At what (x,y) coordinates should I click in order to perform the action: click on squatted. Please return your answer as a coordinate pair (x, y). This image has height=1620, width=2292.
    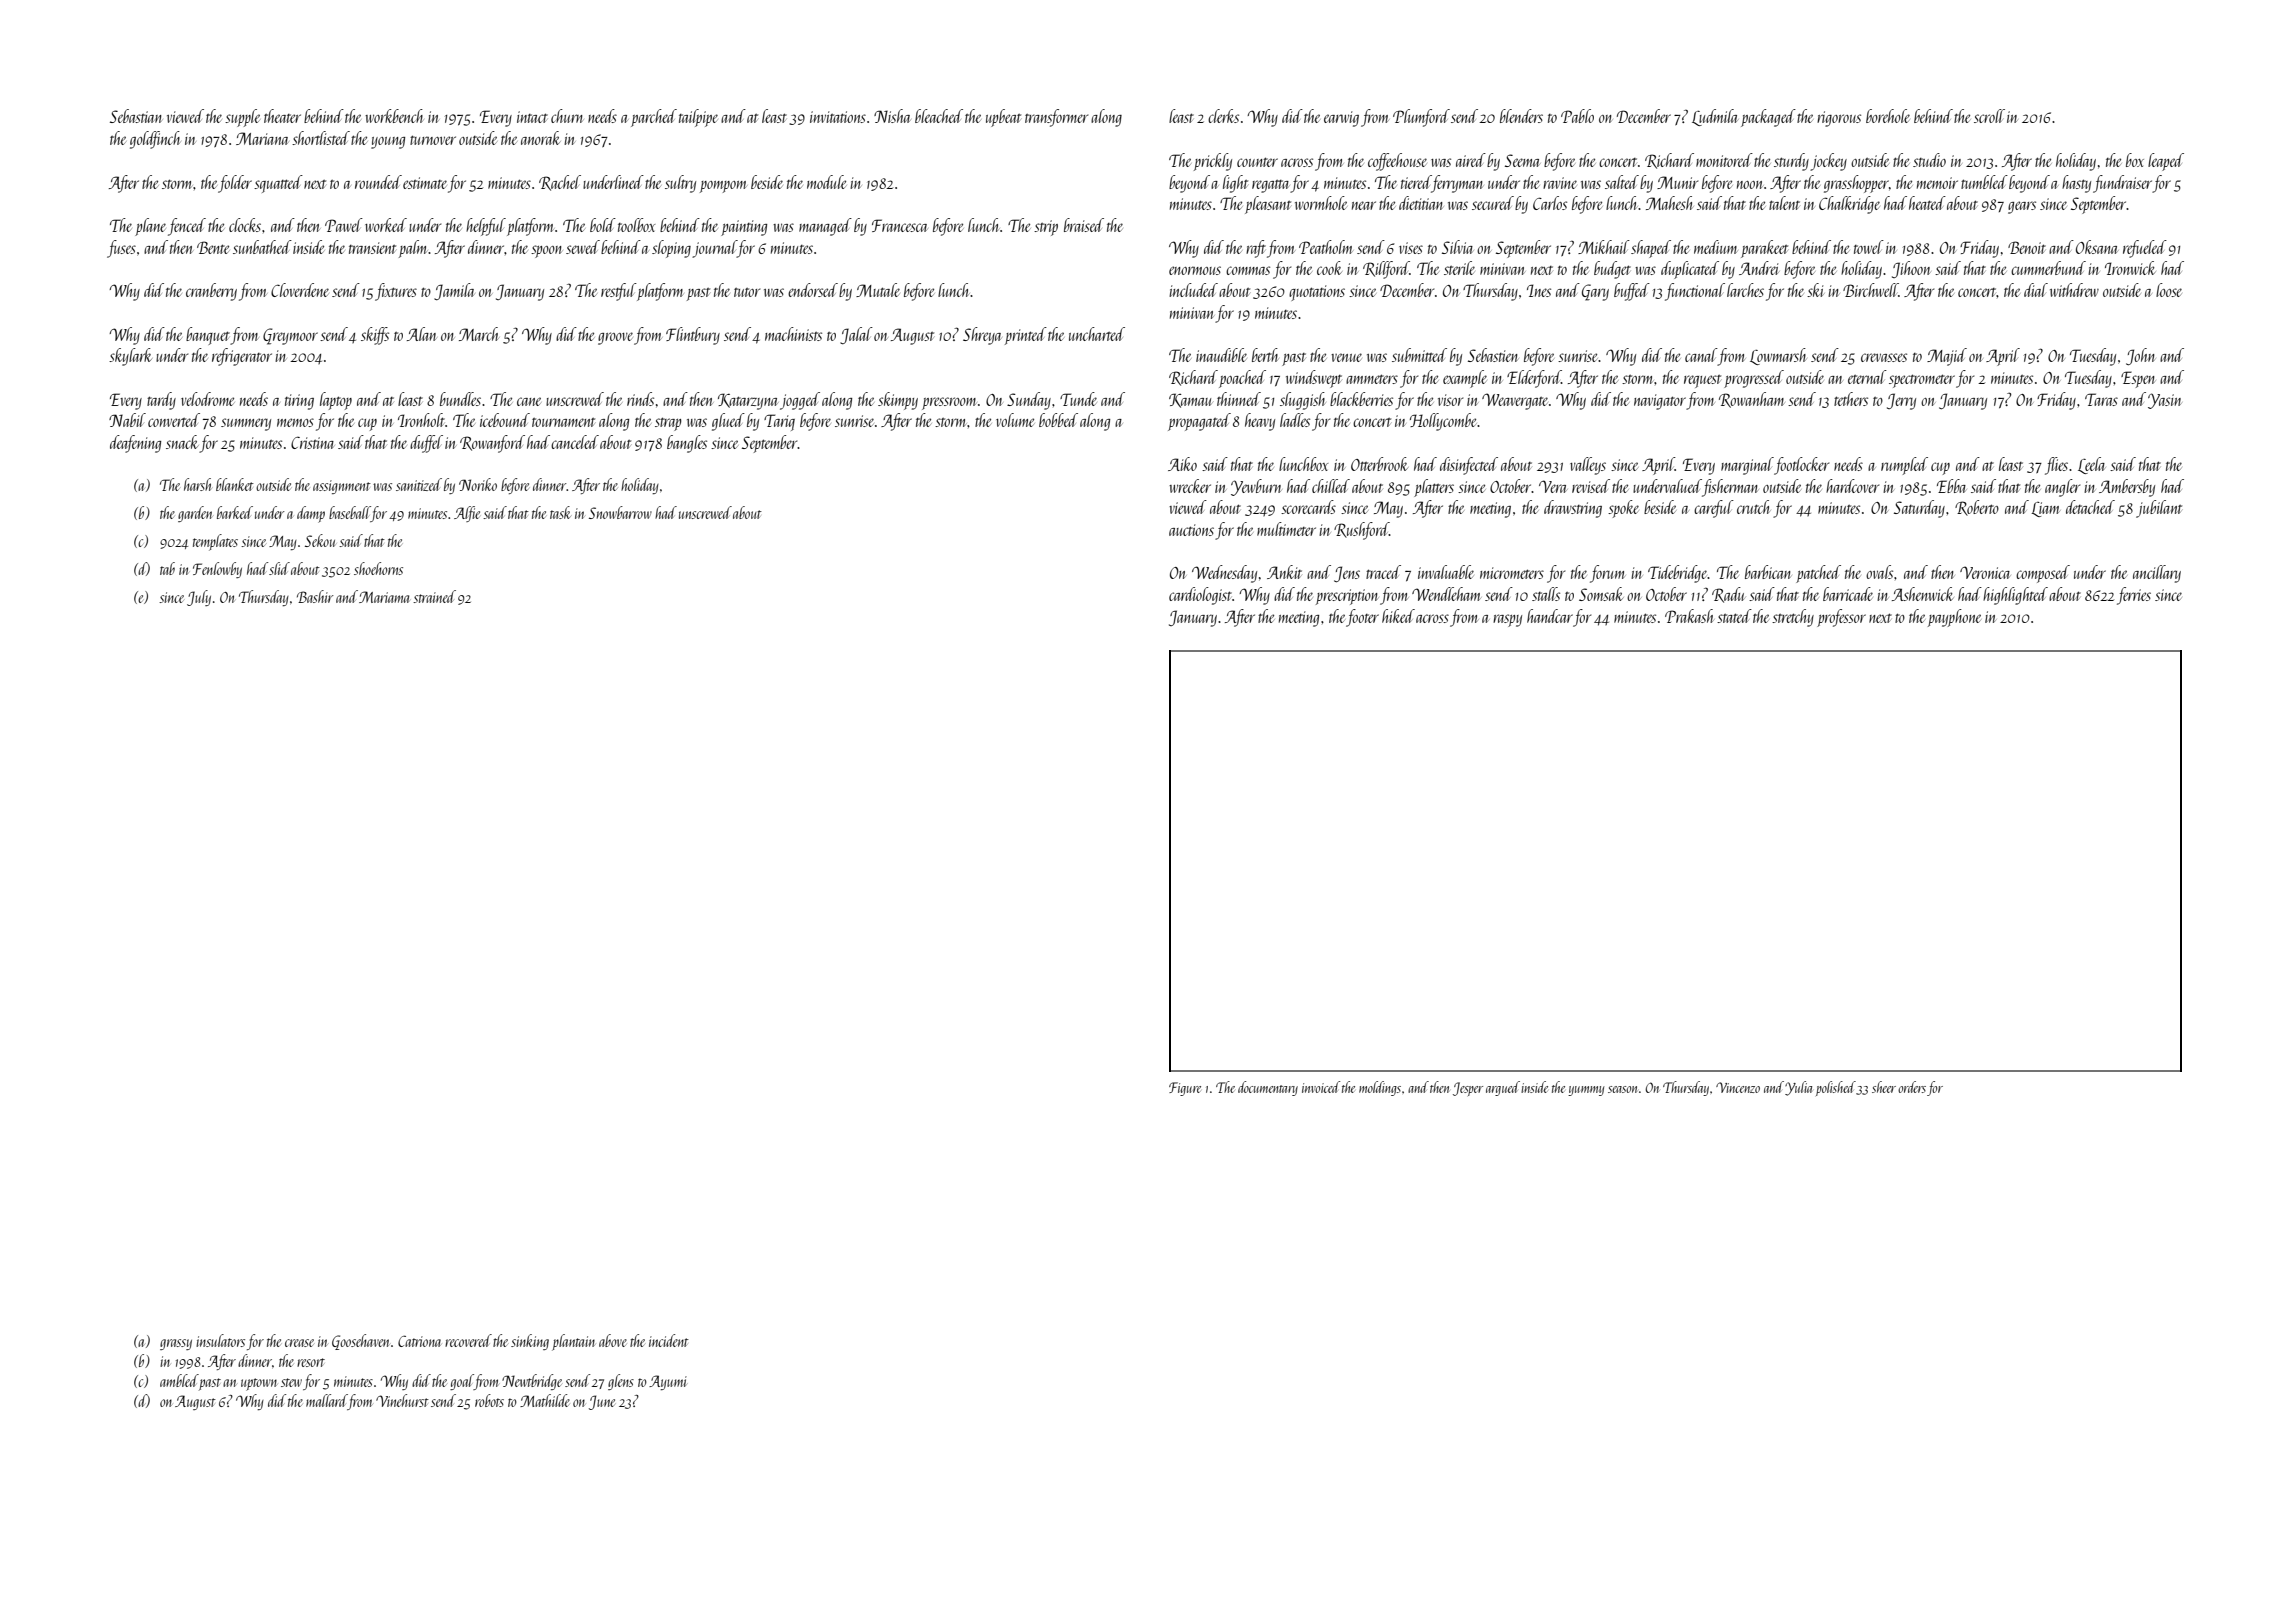
    Looking at the image, I should click on (278, 184).
